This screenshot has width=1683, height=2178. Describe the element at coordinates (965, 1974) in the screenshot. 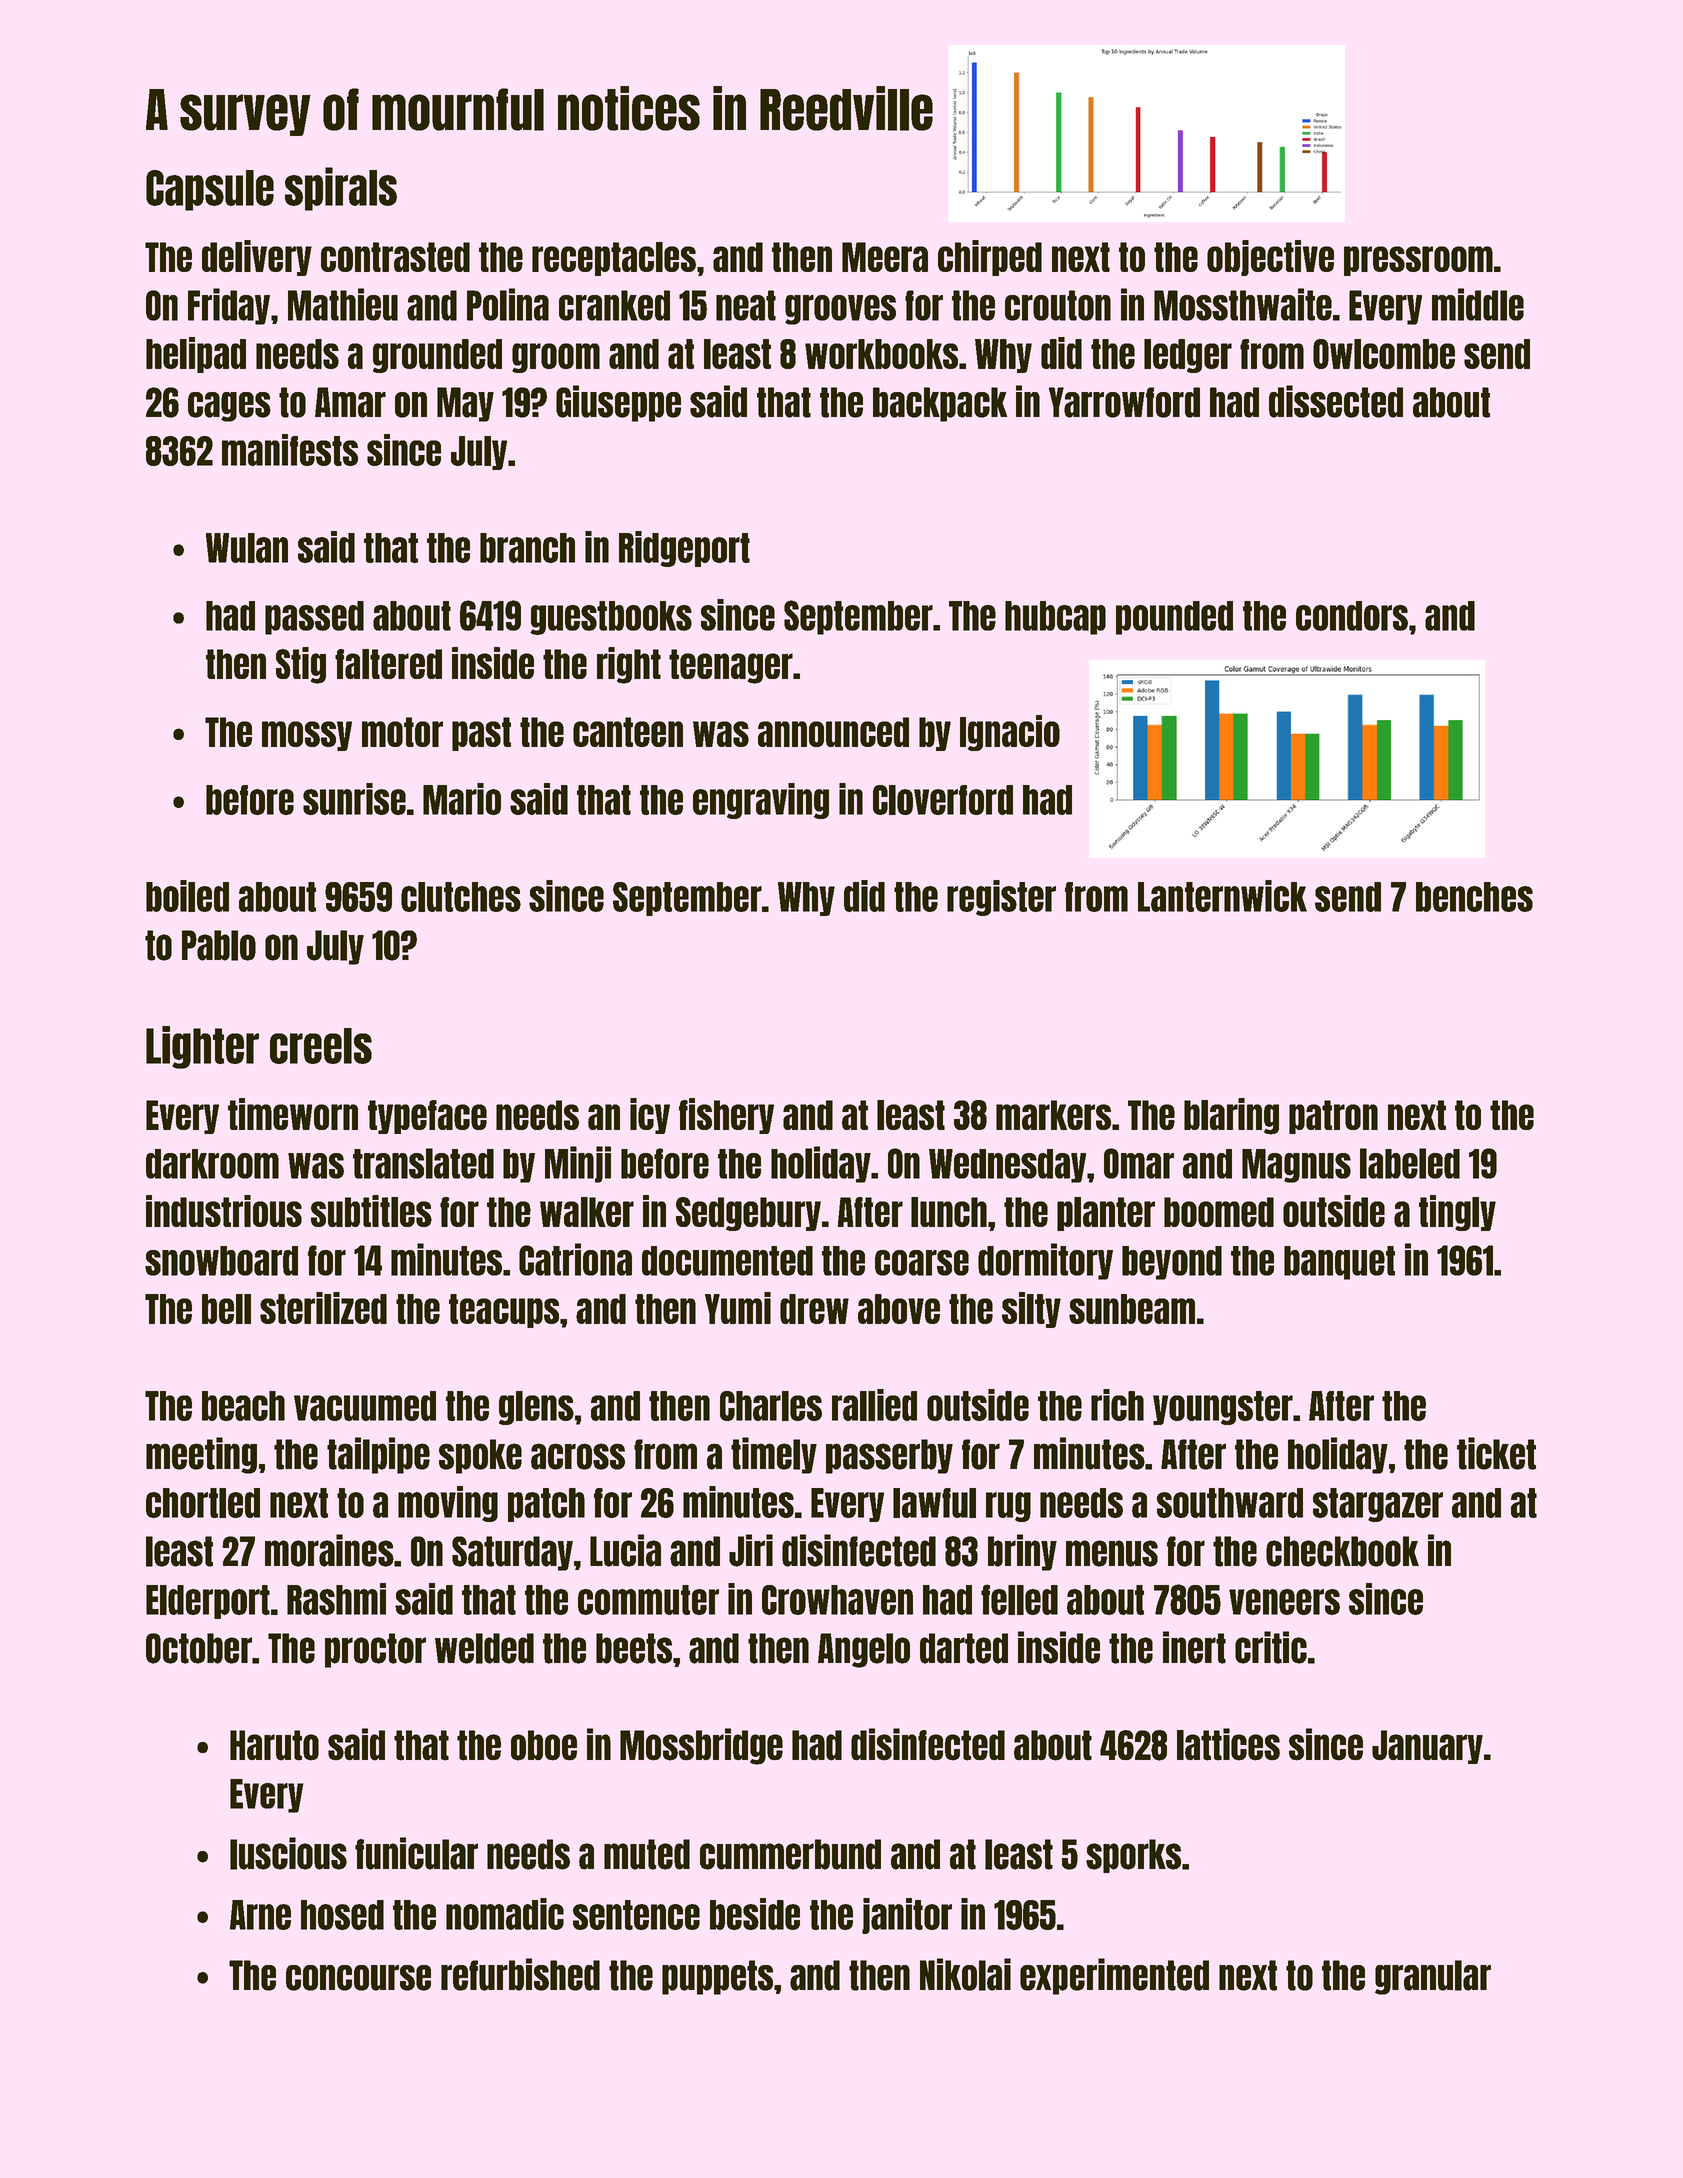

I see `Nikolai` at that location.
